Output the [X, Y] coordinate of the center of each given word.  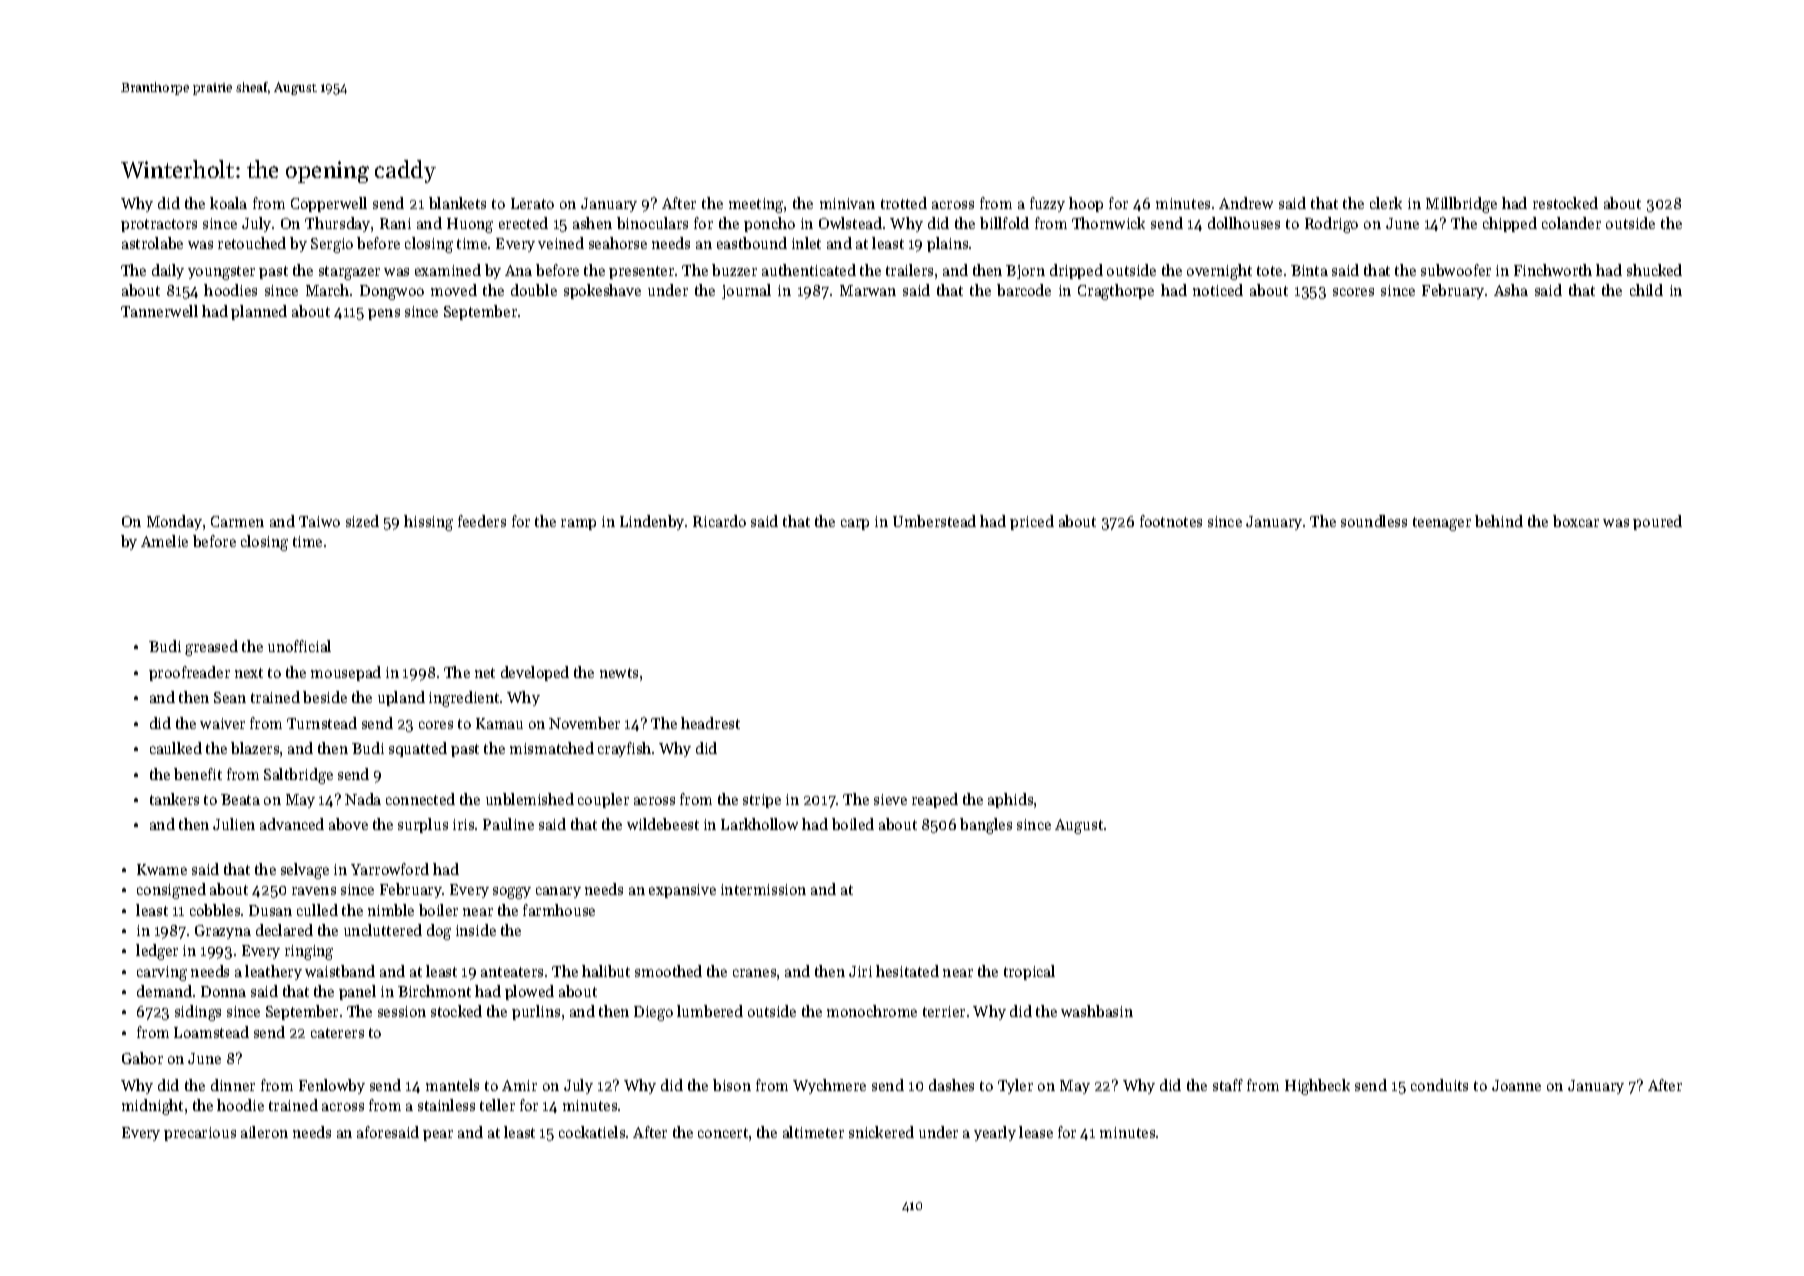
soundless [1374, 521]
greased [211, 648]
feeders [482, 521]
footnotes [1171, 521]
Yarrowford [390, 869]
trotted [904, 203]
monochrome [872, 1011]
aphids [1010, 800]
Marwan [868, 290]
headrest [710, 723]
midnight [152, 1107]
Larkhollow [759, 824]
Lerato [532, 203]
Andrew [1246, 203]
